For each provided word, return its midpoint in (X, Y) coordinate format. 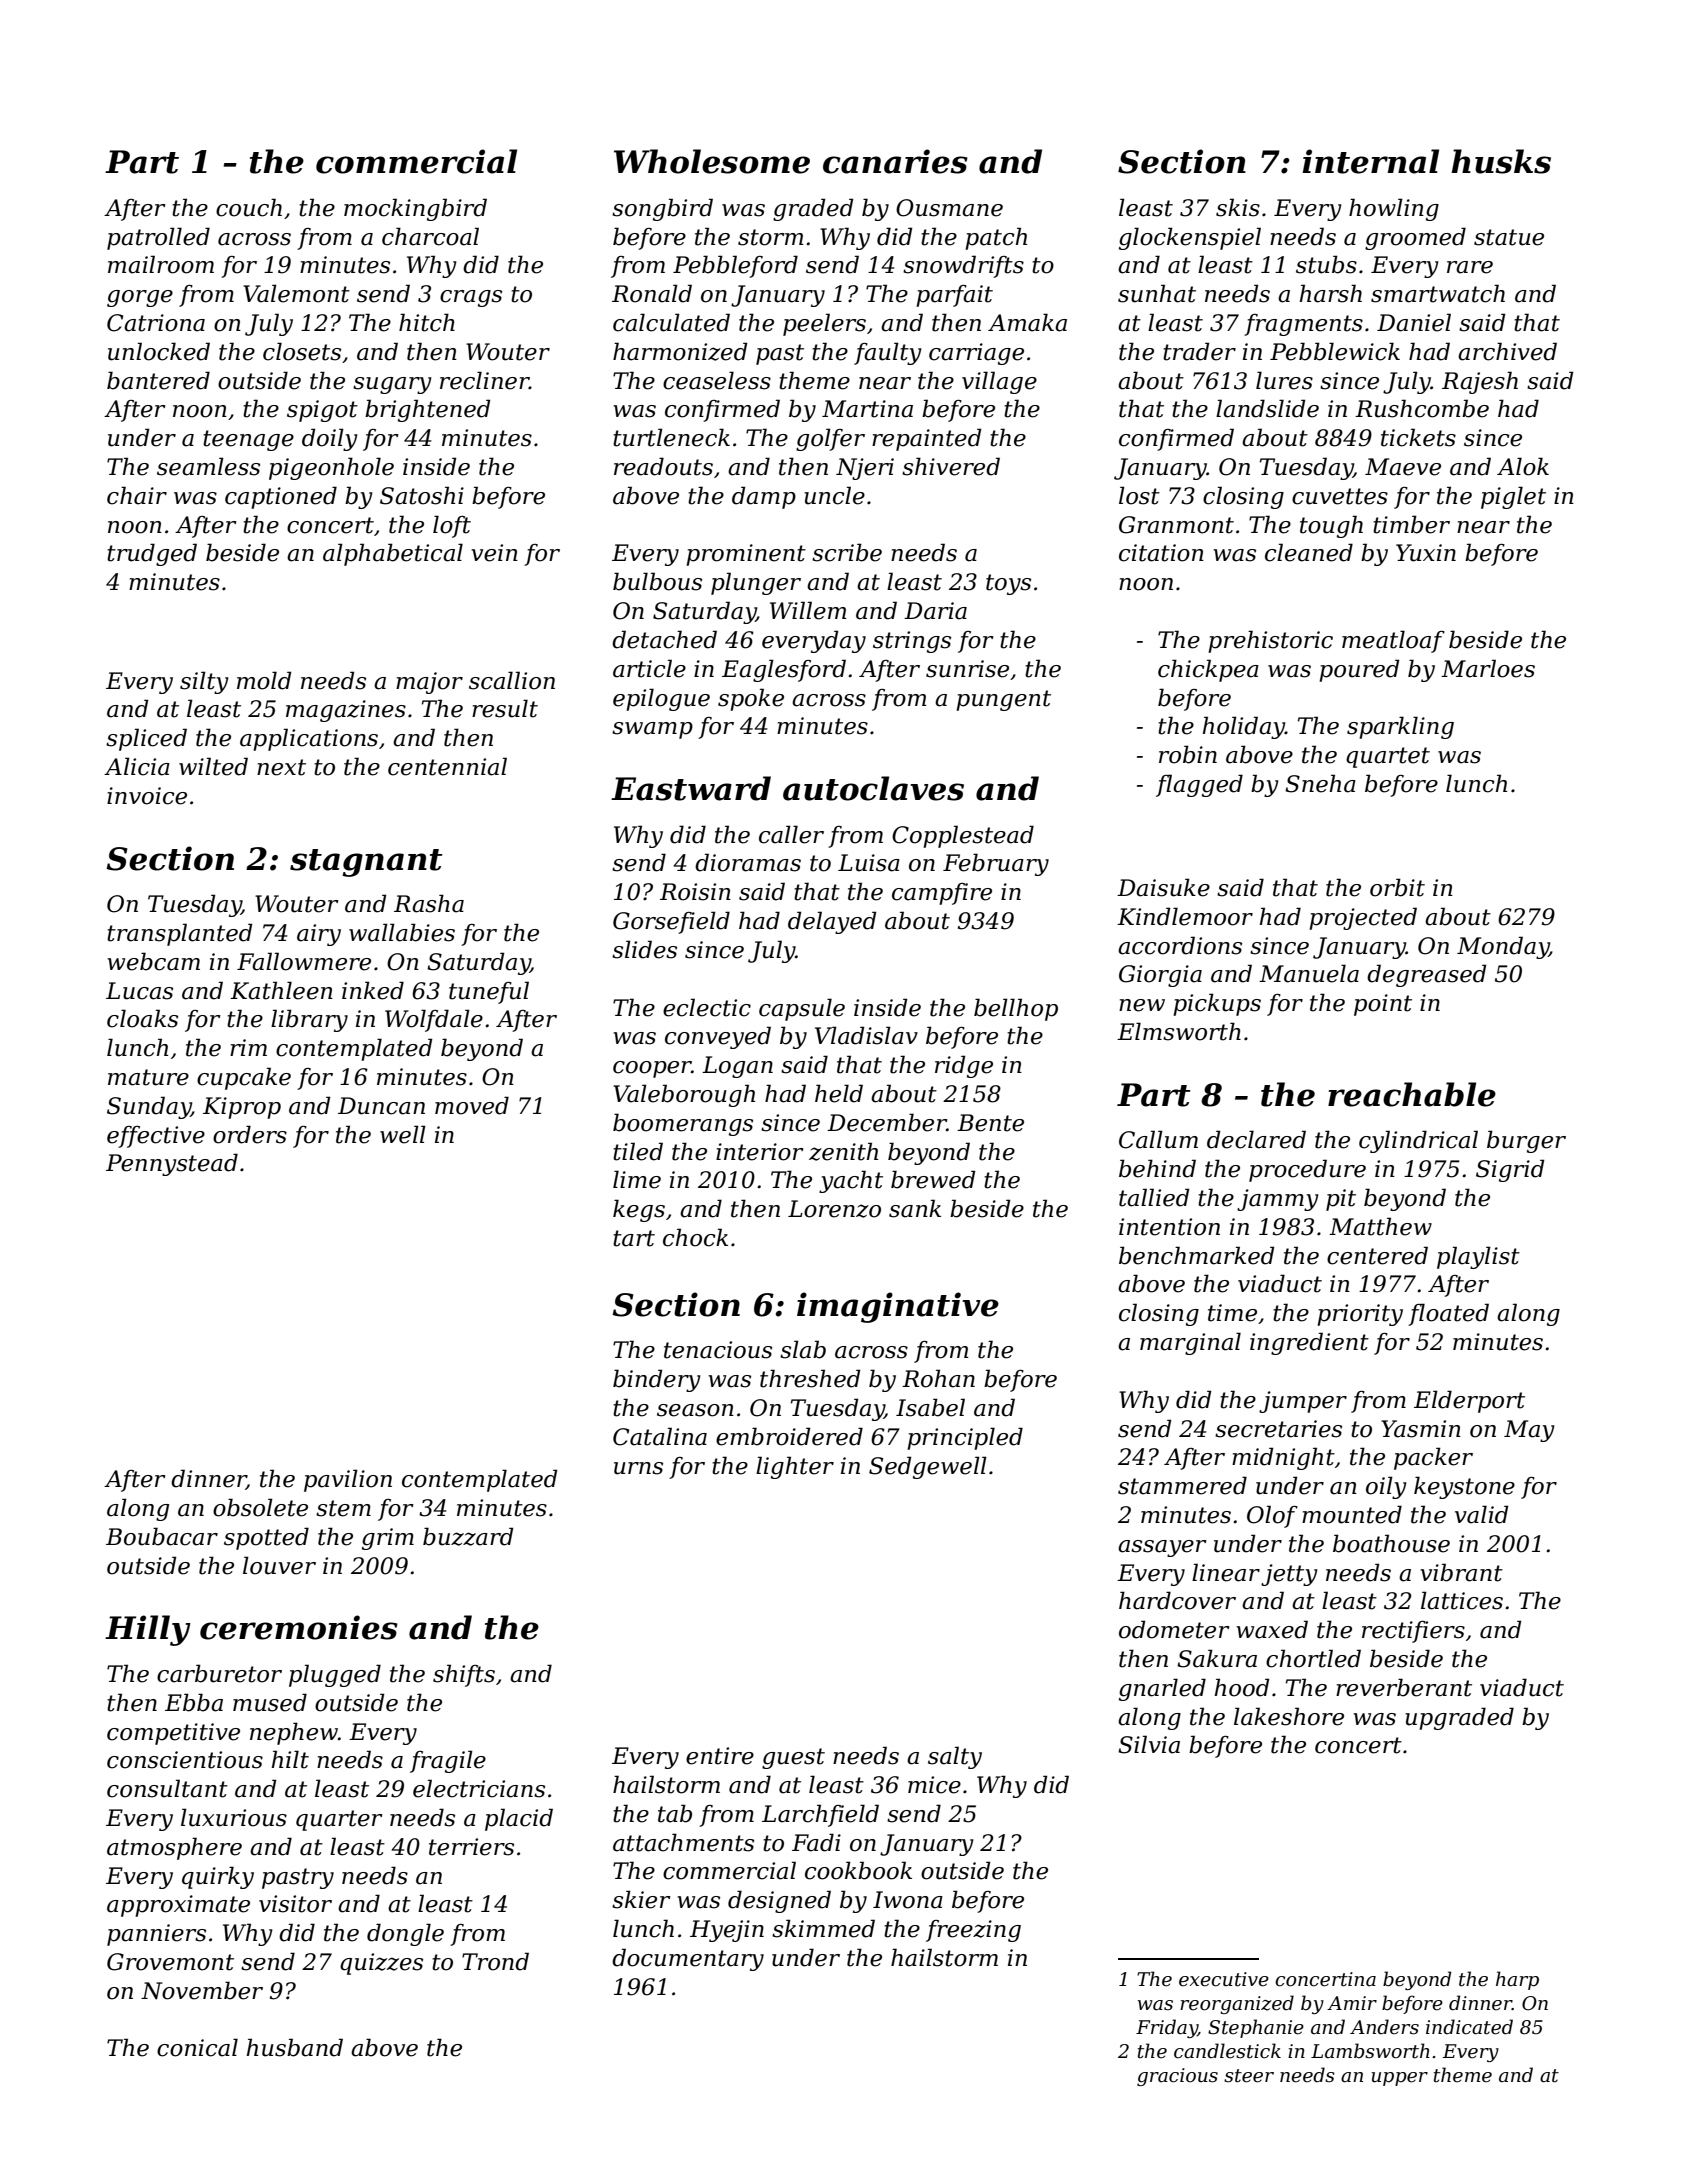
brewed (933, 1179)
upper (1399, 2079)
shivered (951, 466)
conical (197, 2047)
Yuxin (1426, 553)
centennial (447, 766)
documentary (688, 1959)
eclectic (707, 1007)
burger (1526, 1141)
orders (250, 1134)
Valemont (296, 293)
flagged (1199, 785)
